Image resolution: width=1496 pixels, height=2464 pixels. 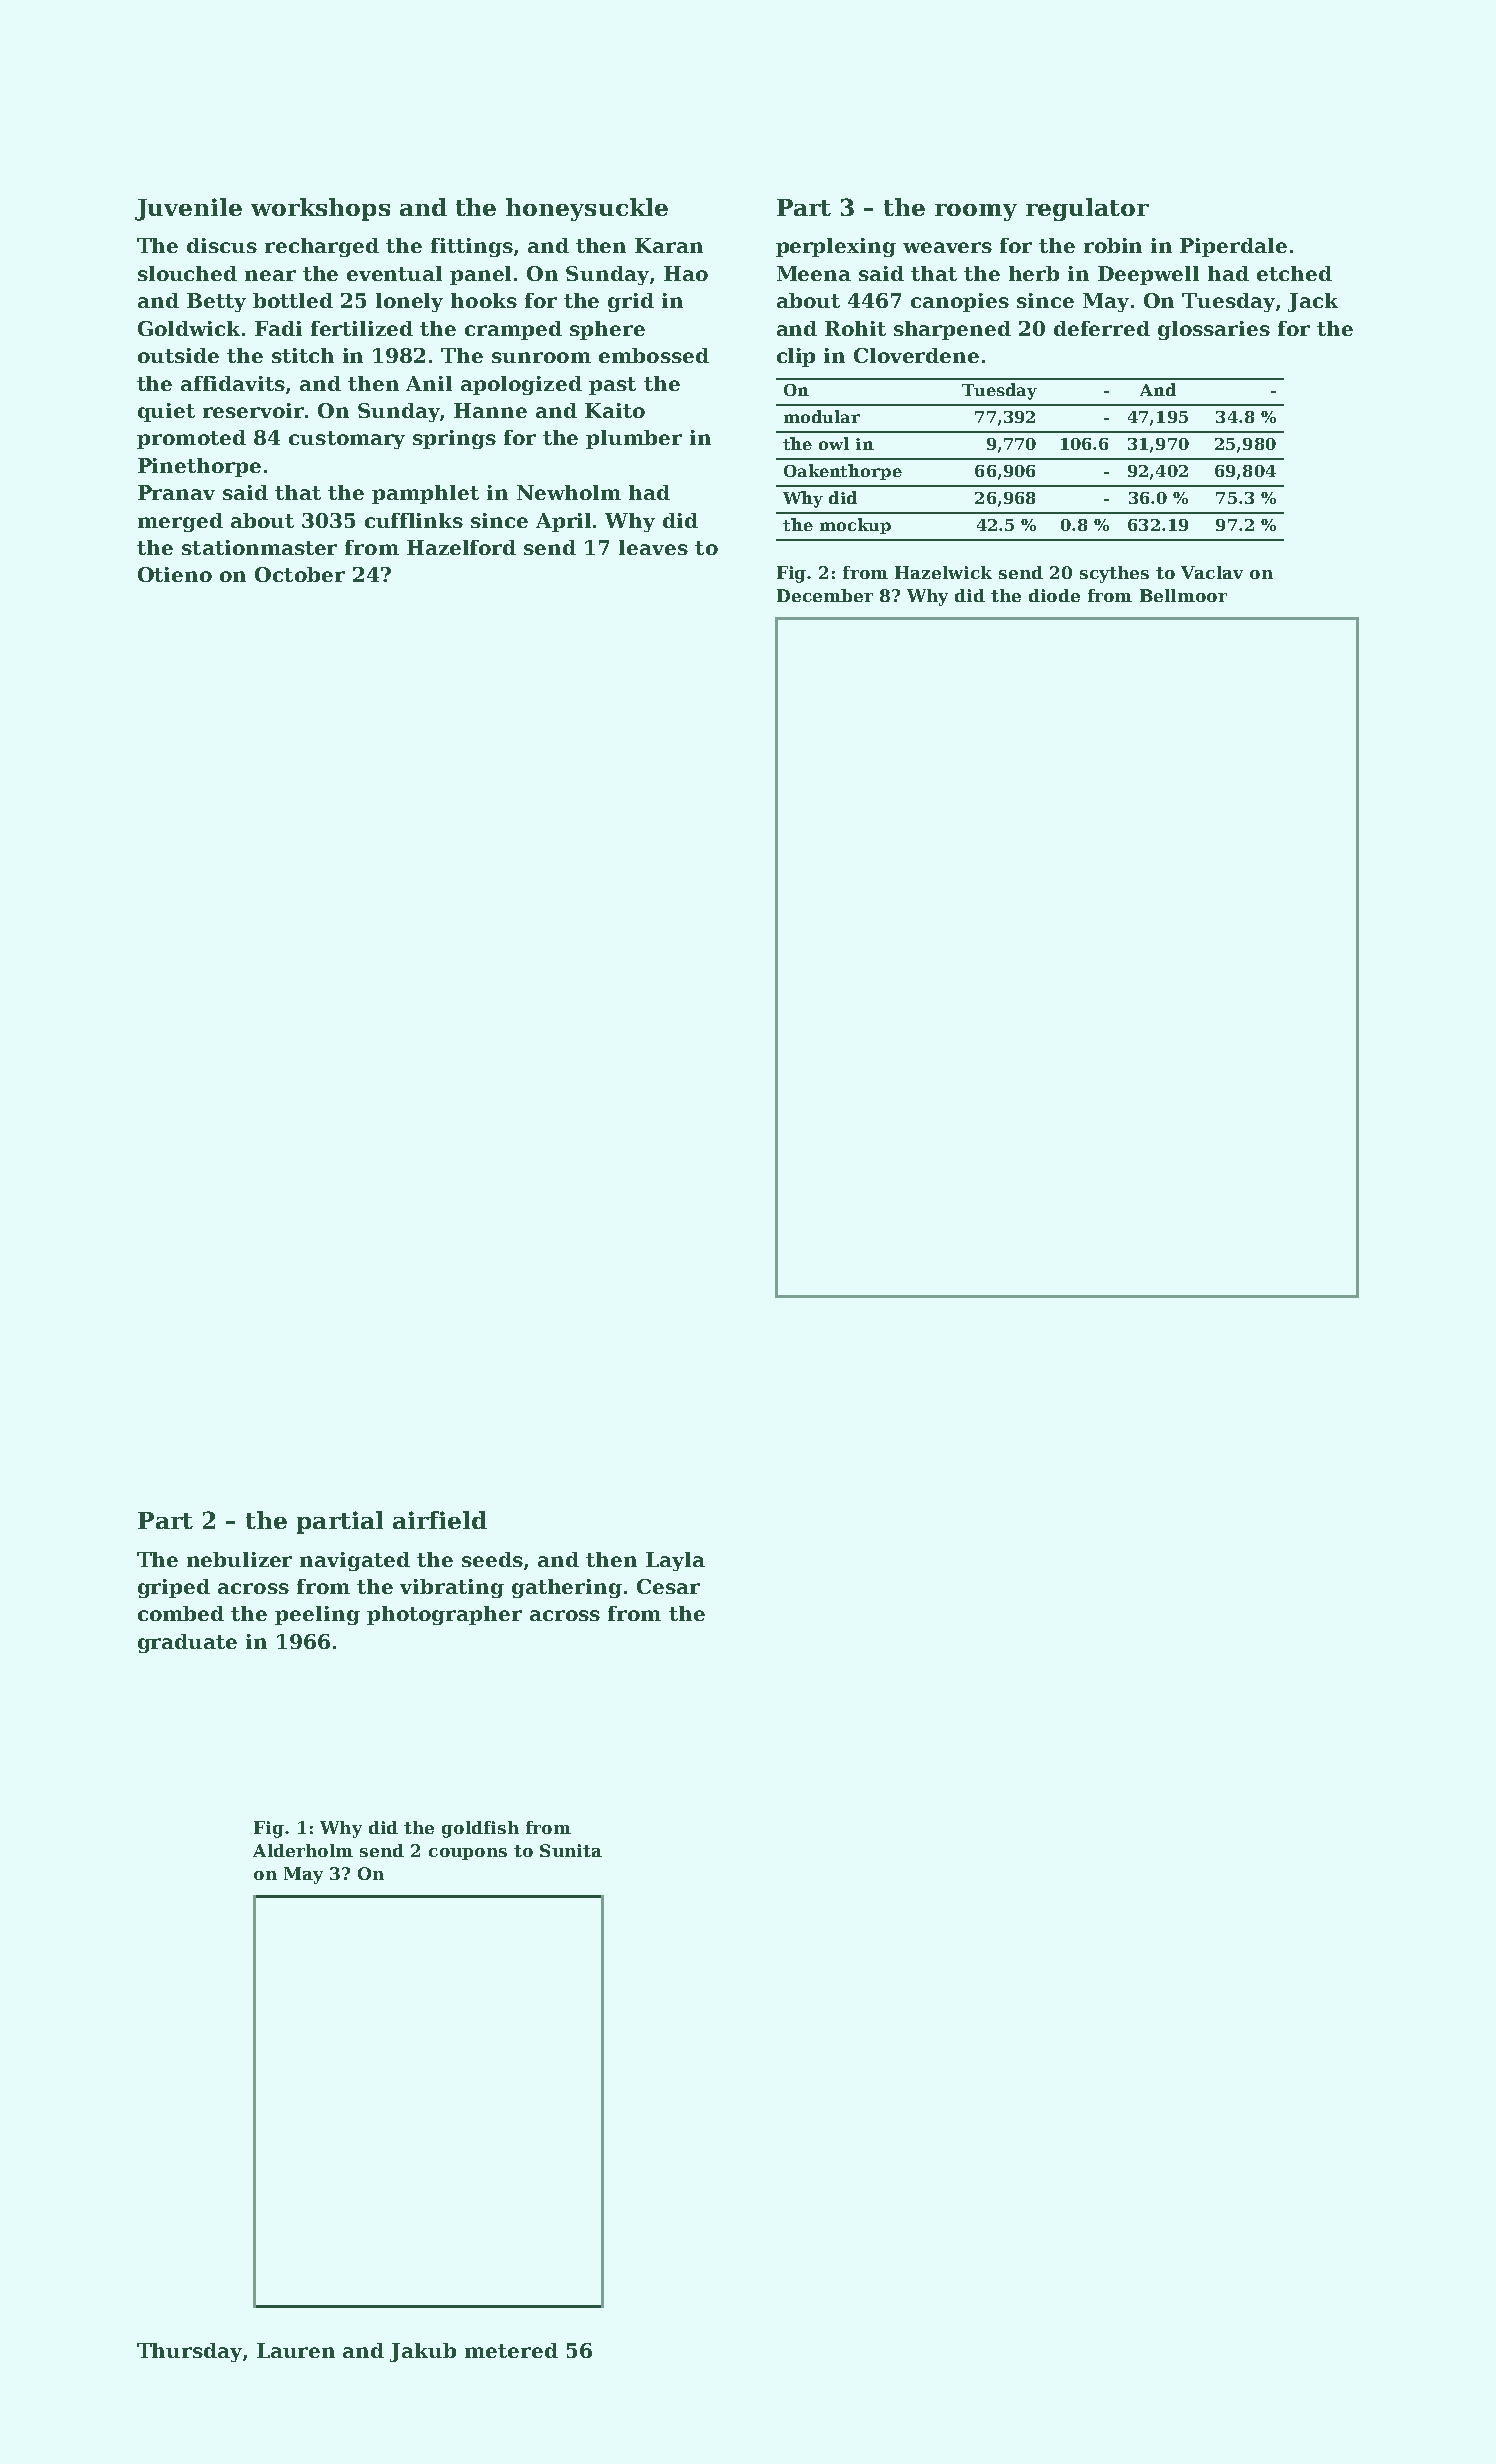 What do you see at coordinates (176, 492) in the document?
I see `Pranav` at bounding box center [176, 492].
